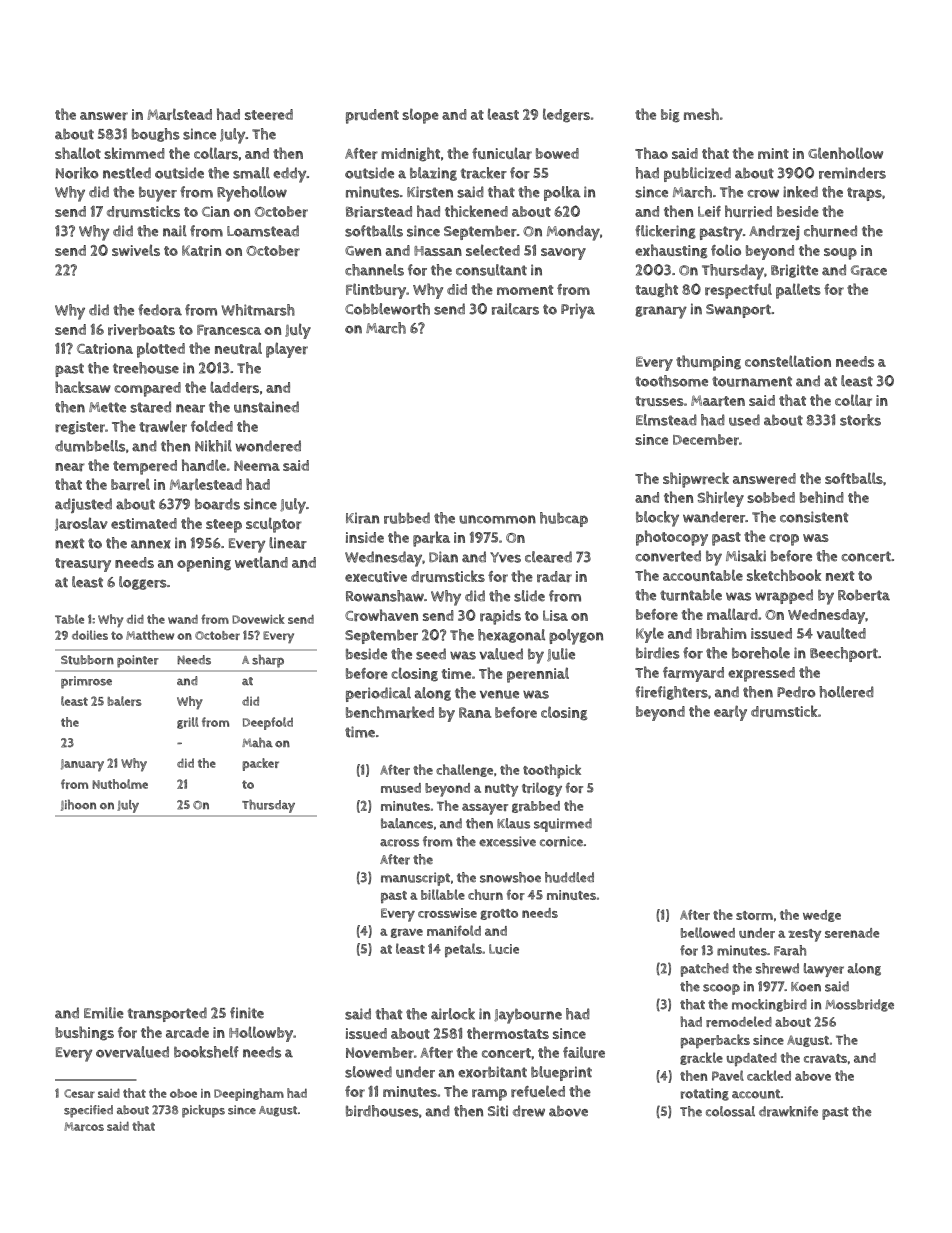 The height and width of the screenshot is (1233, 952). What do you see at coordinates (420, 116) in the screenshot?
I see `slope` at bounding box center [420, 116].
